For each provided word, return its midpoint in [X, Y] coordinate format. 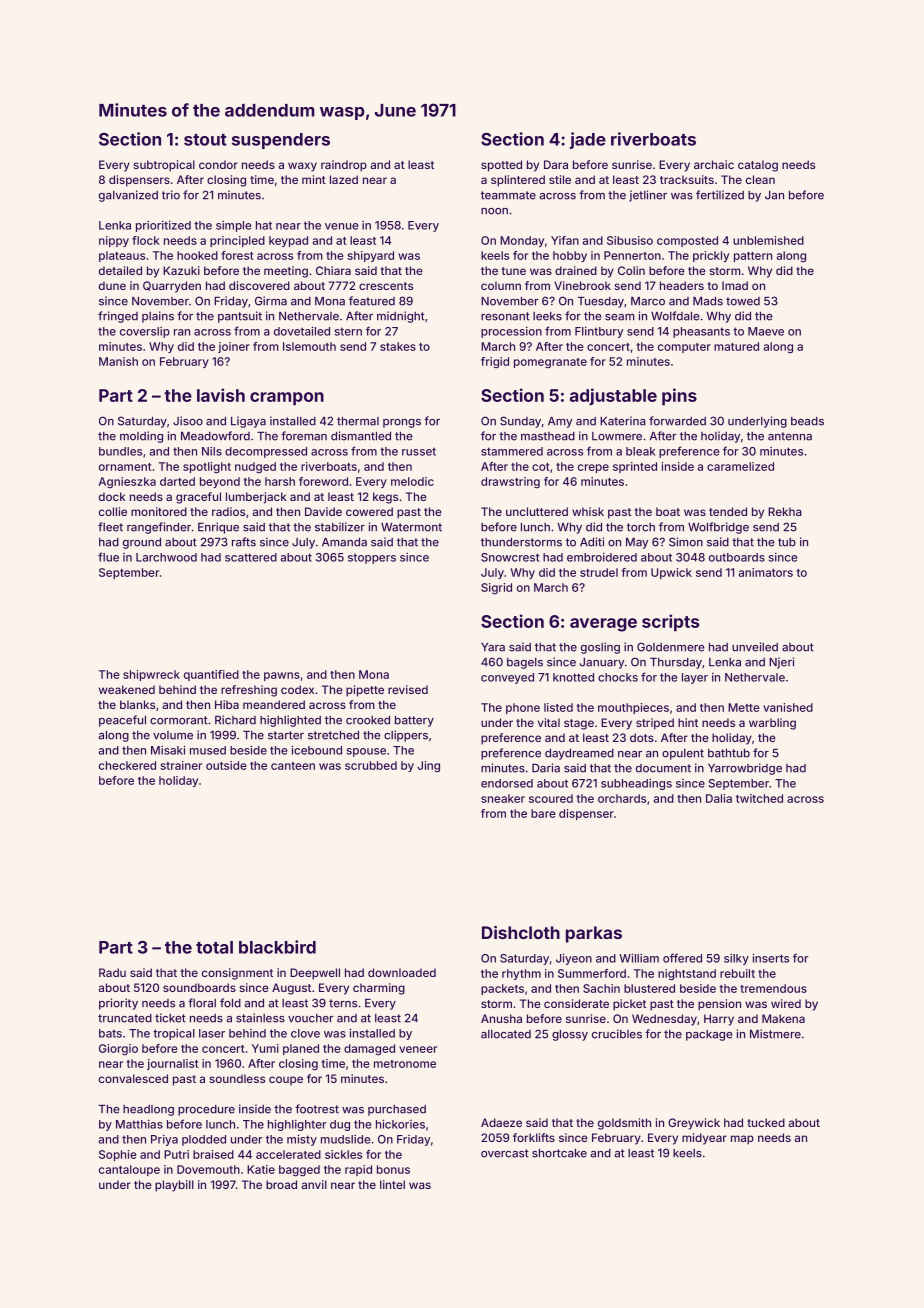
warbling [772, 724]
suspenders [281, 141]
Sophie [118, 1155]
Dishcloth [521, 932]
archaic [714, 164]
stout [205, 140]
